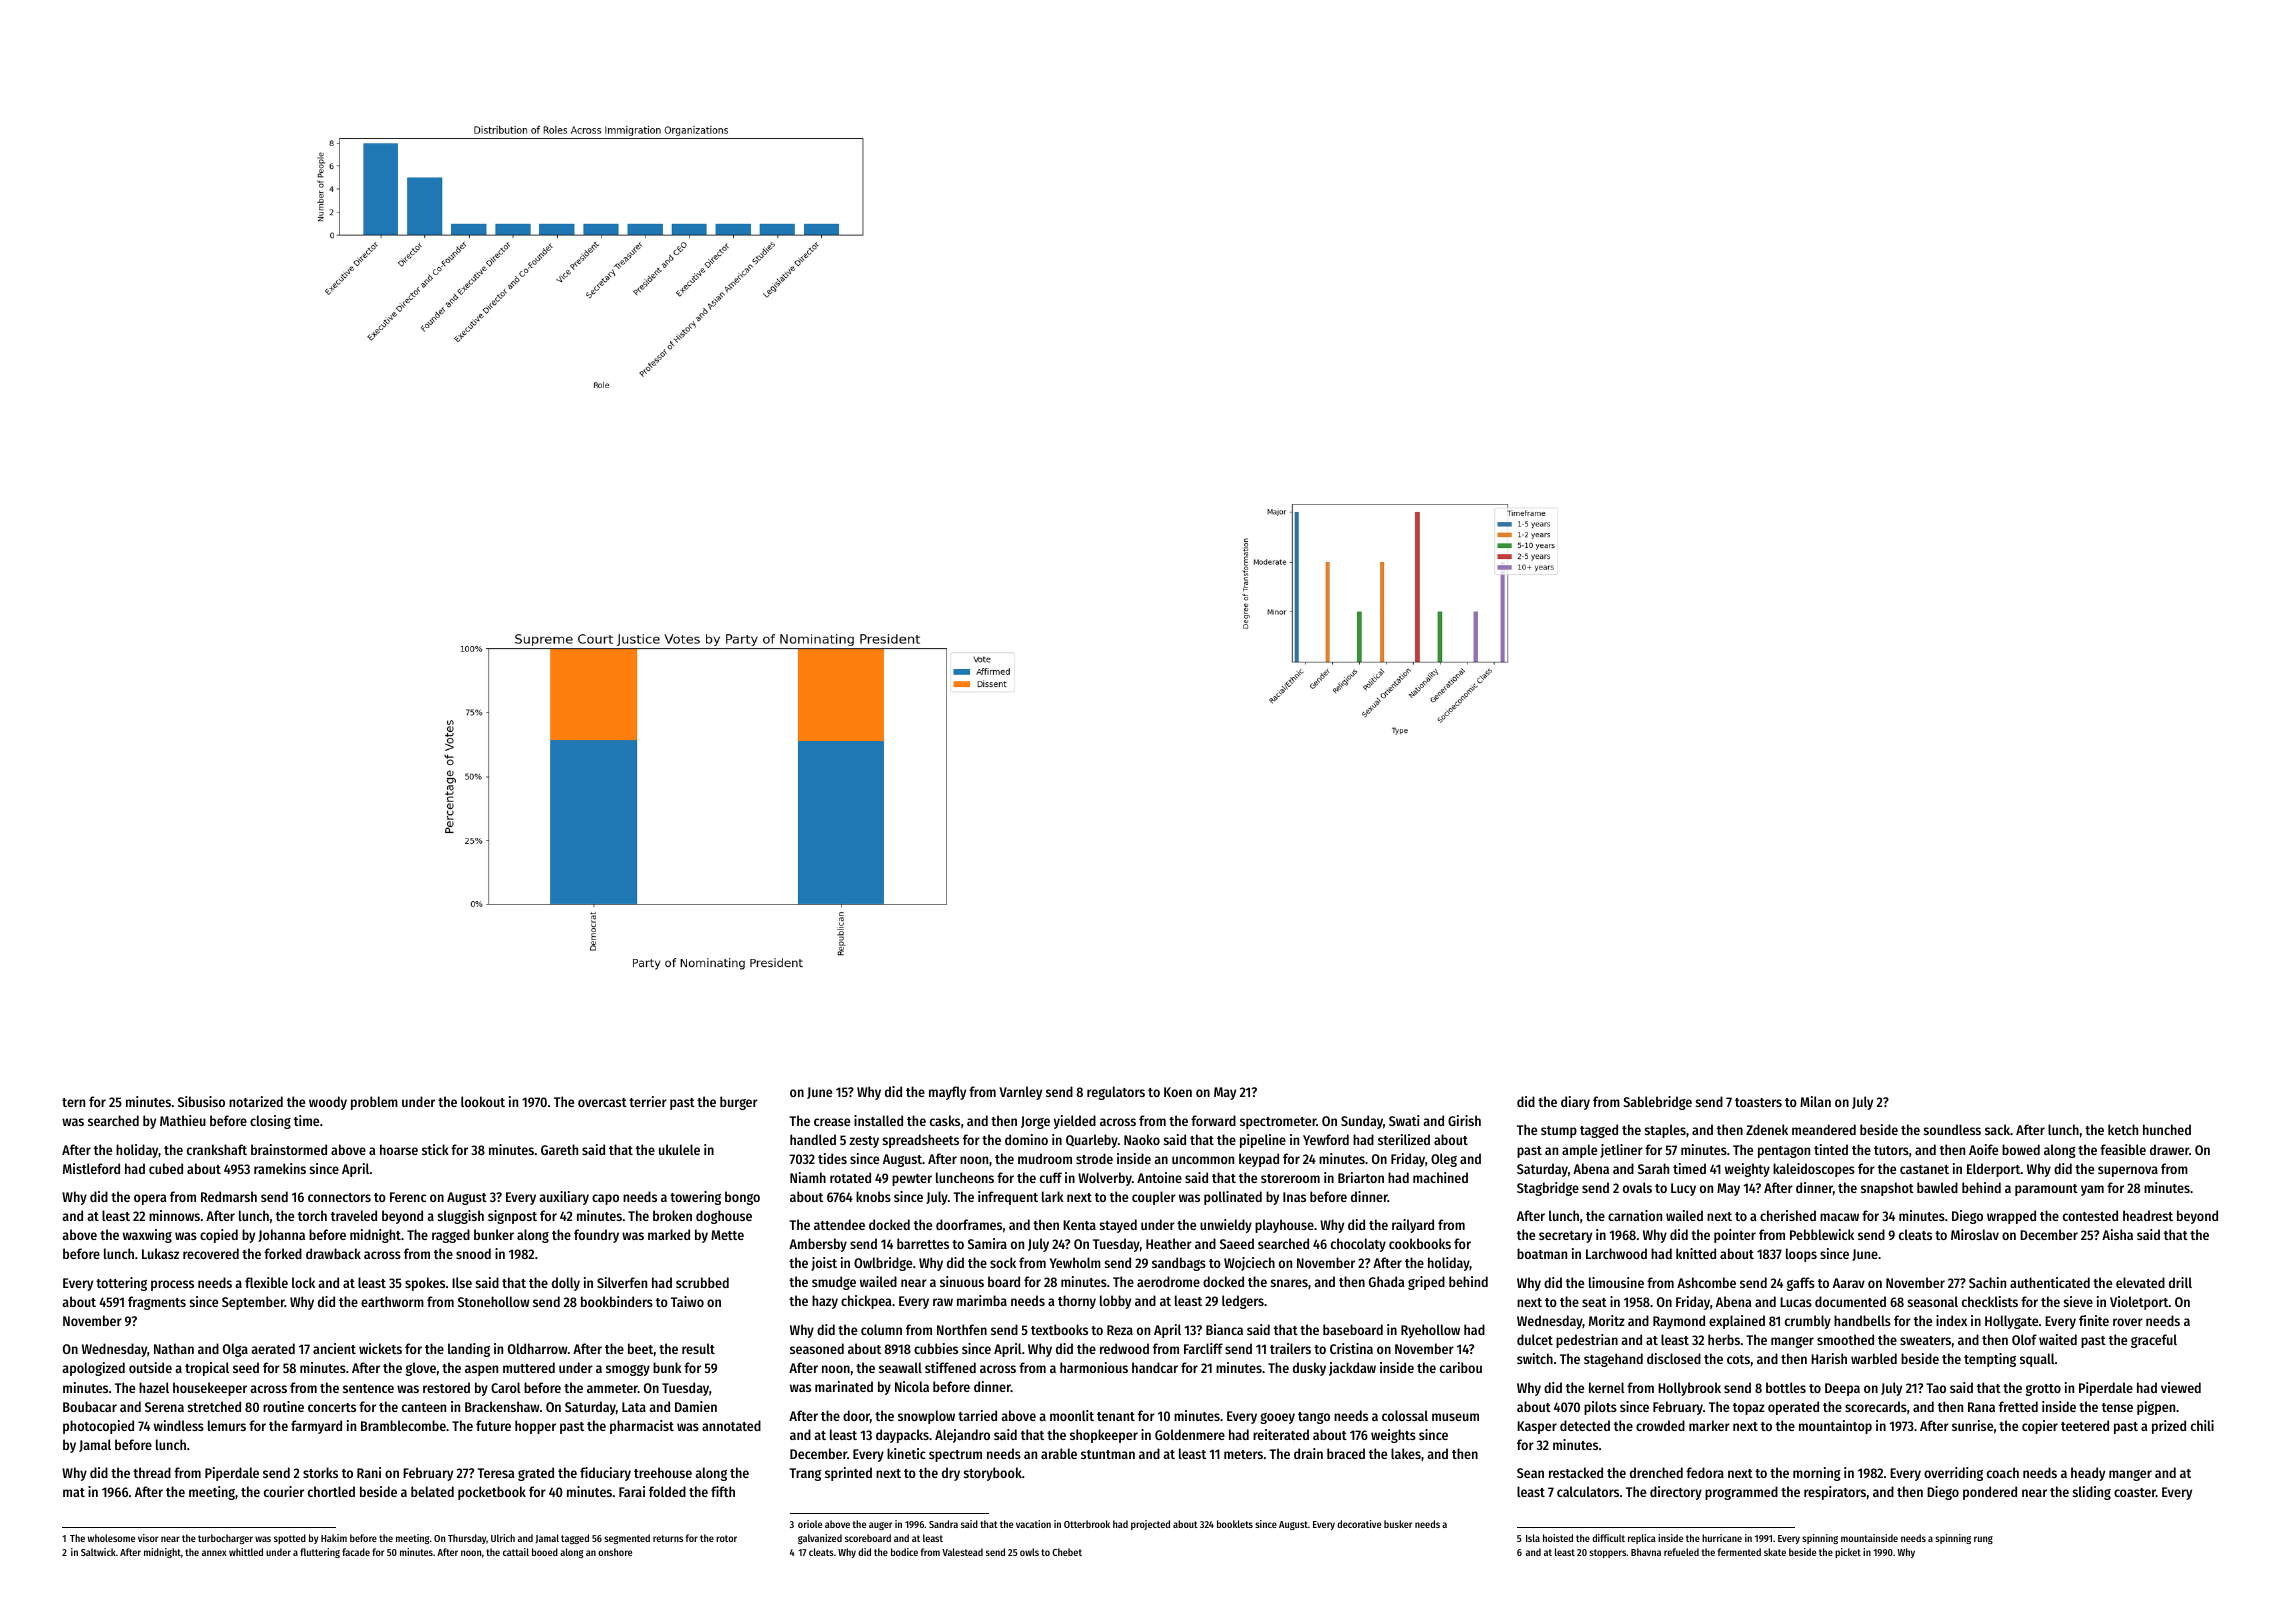 The image size is (2282, 1614). What do you see at coordinates (536, 1474) in the image?
I see `grated` at bounding box center [536, 1474].
